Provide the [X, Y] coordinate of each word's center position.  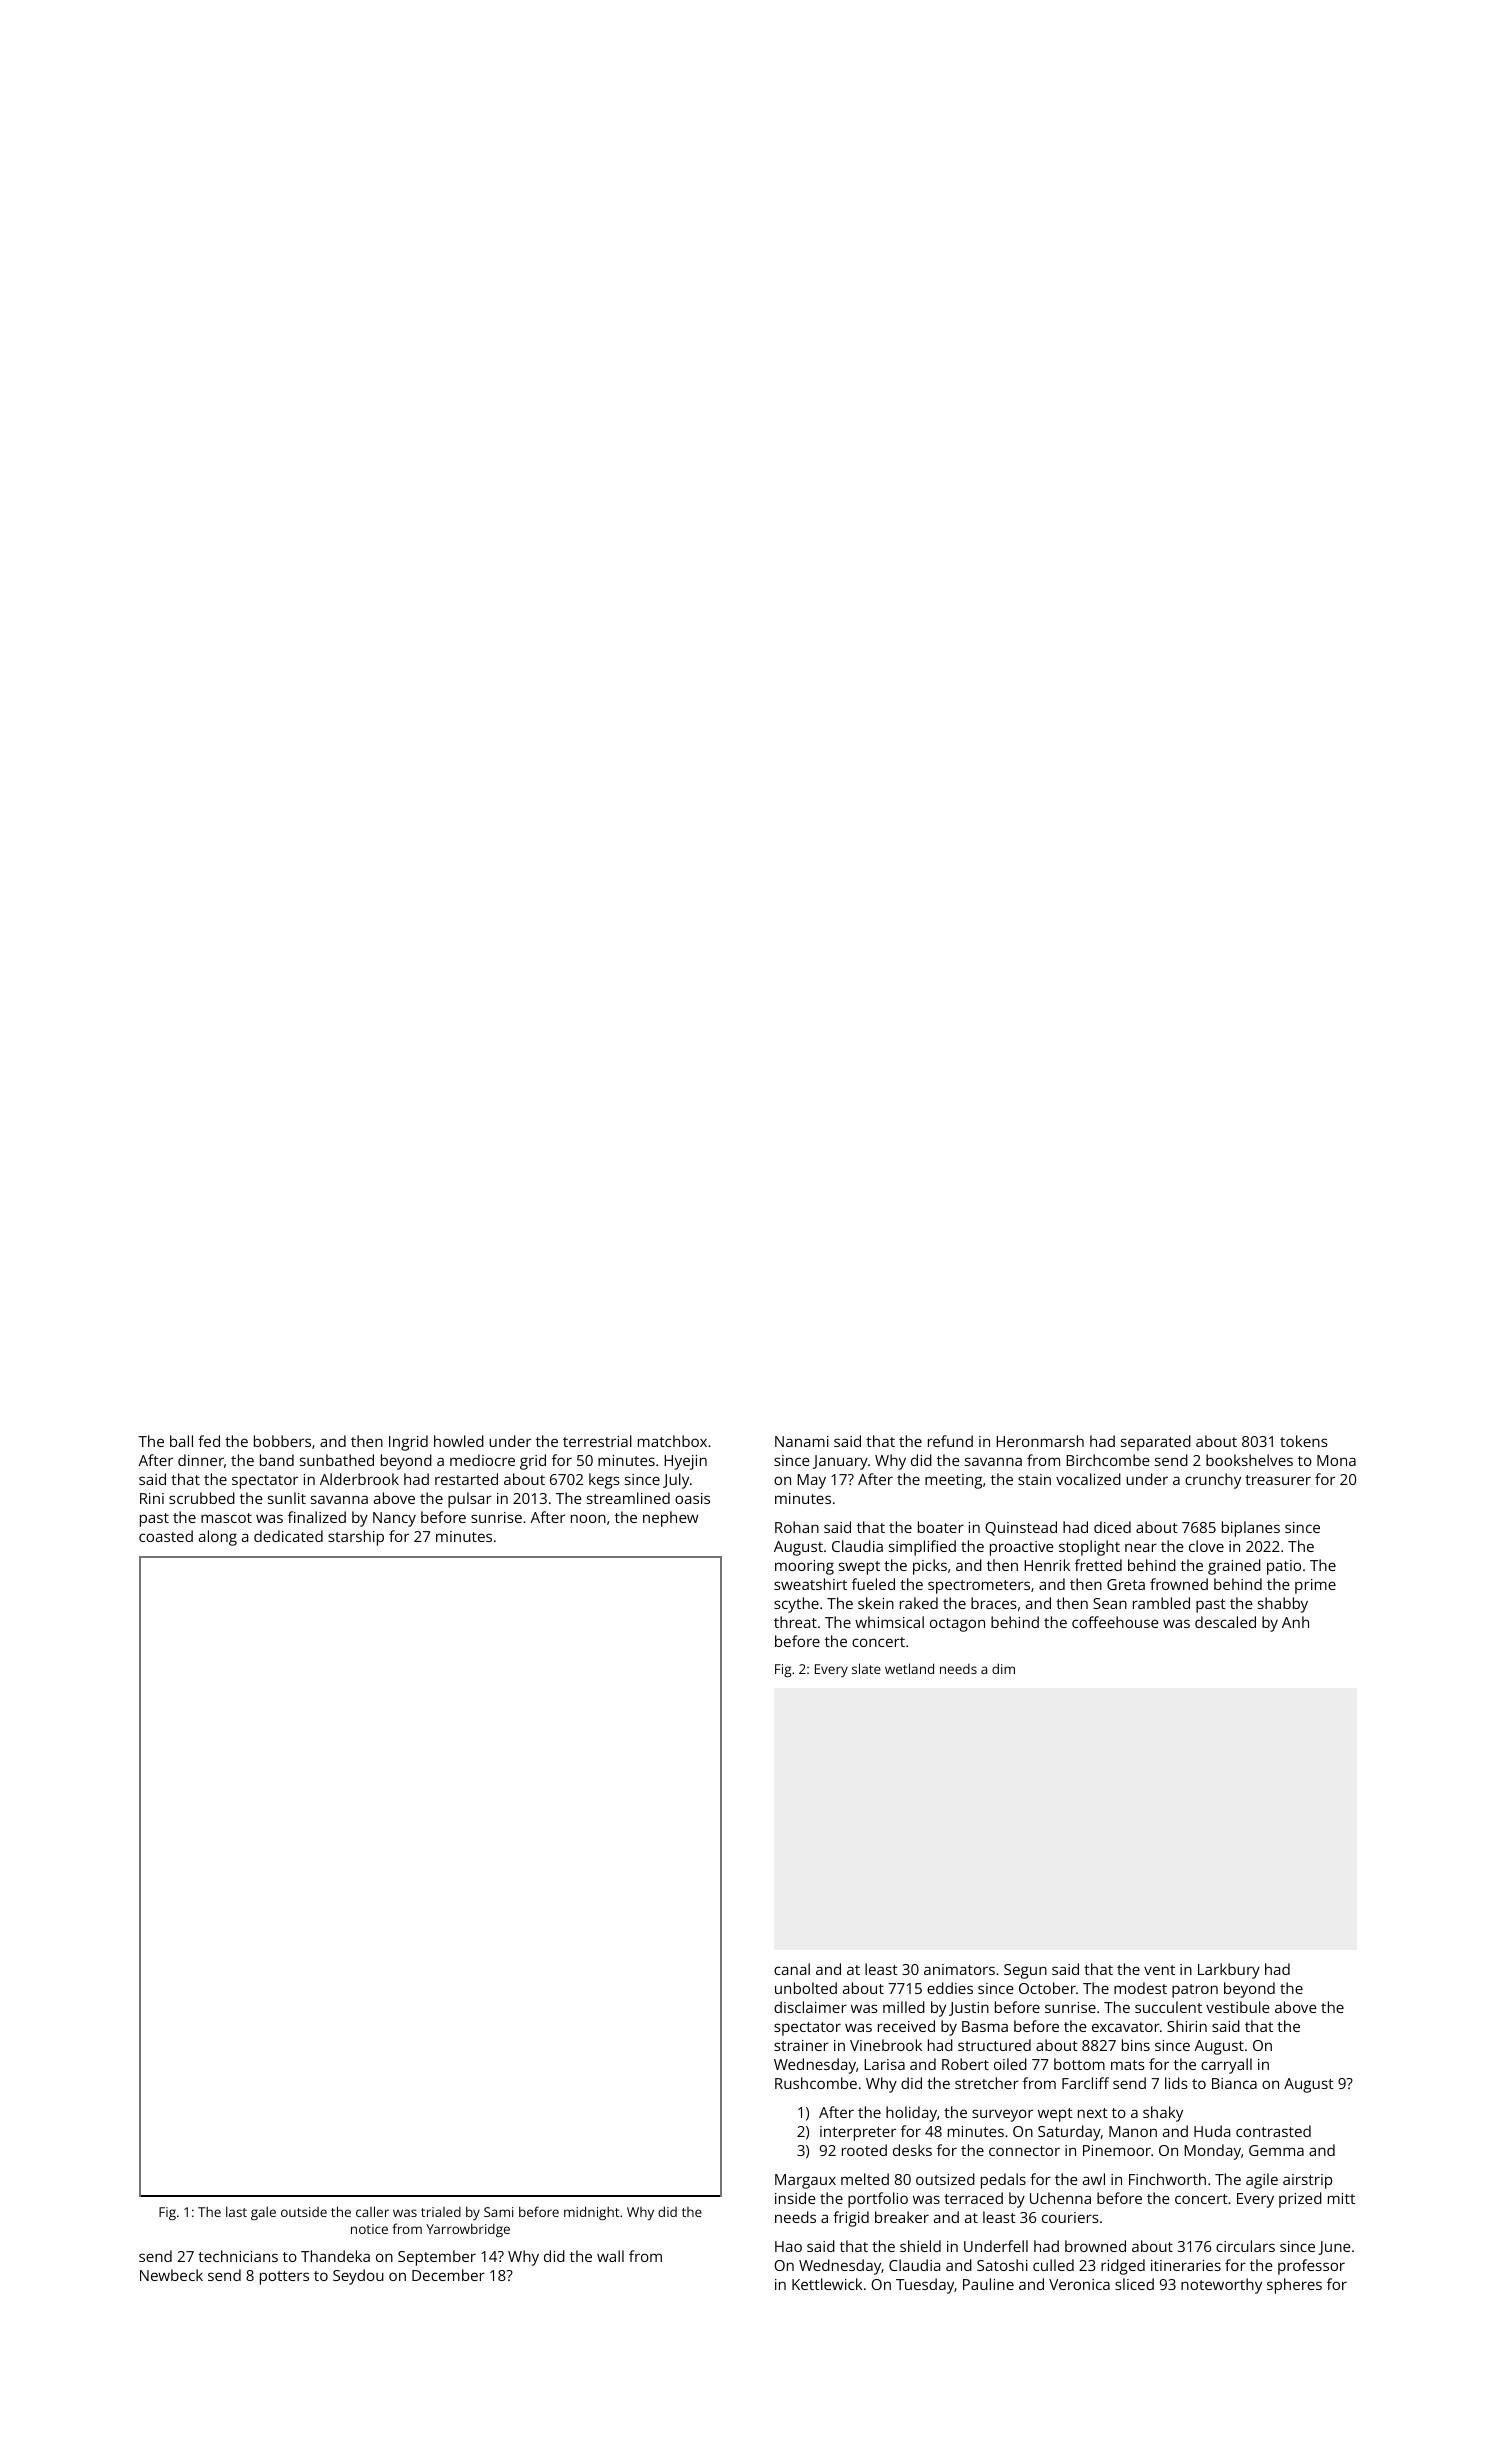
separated [1156, 1443]
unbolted [806, 1988]
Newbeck [171, 2275]
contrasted [1273, 2131]
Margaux [805, 2181]
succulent [1168, 2007]
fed [209, 1441]
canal [792, 1969]
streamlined [628, 1498]
